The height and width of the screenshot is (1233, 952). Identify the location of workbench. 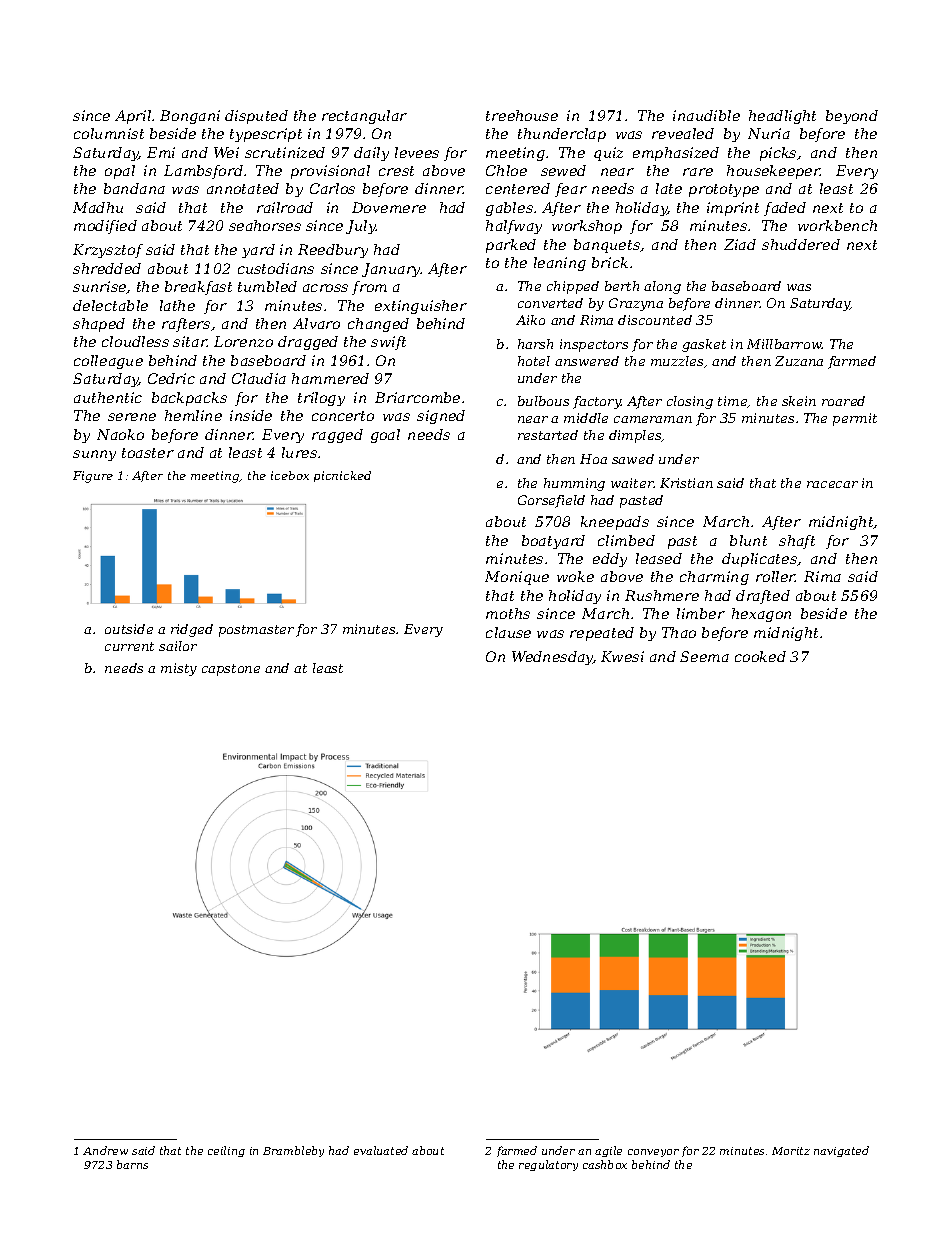
(837, 225).
